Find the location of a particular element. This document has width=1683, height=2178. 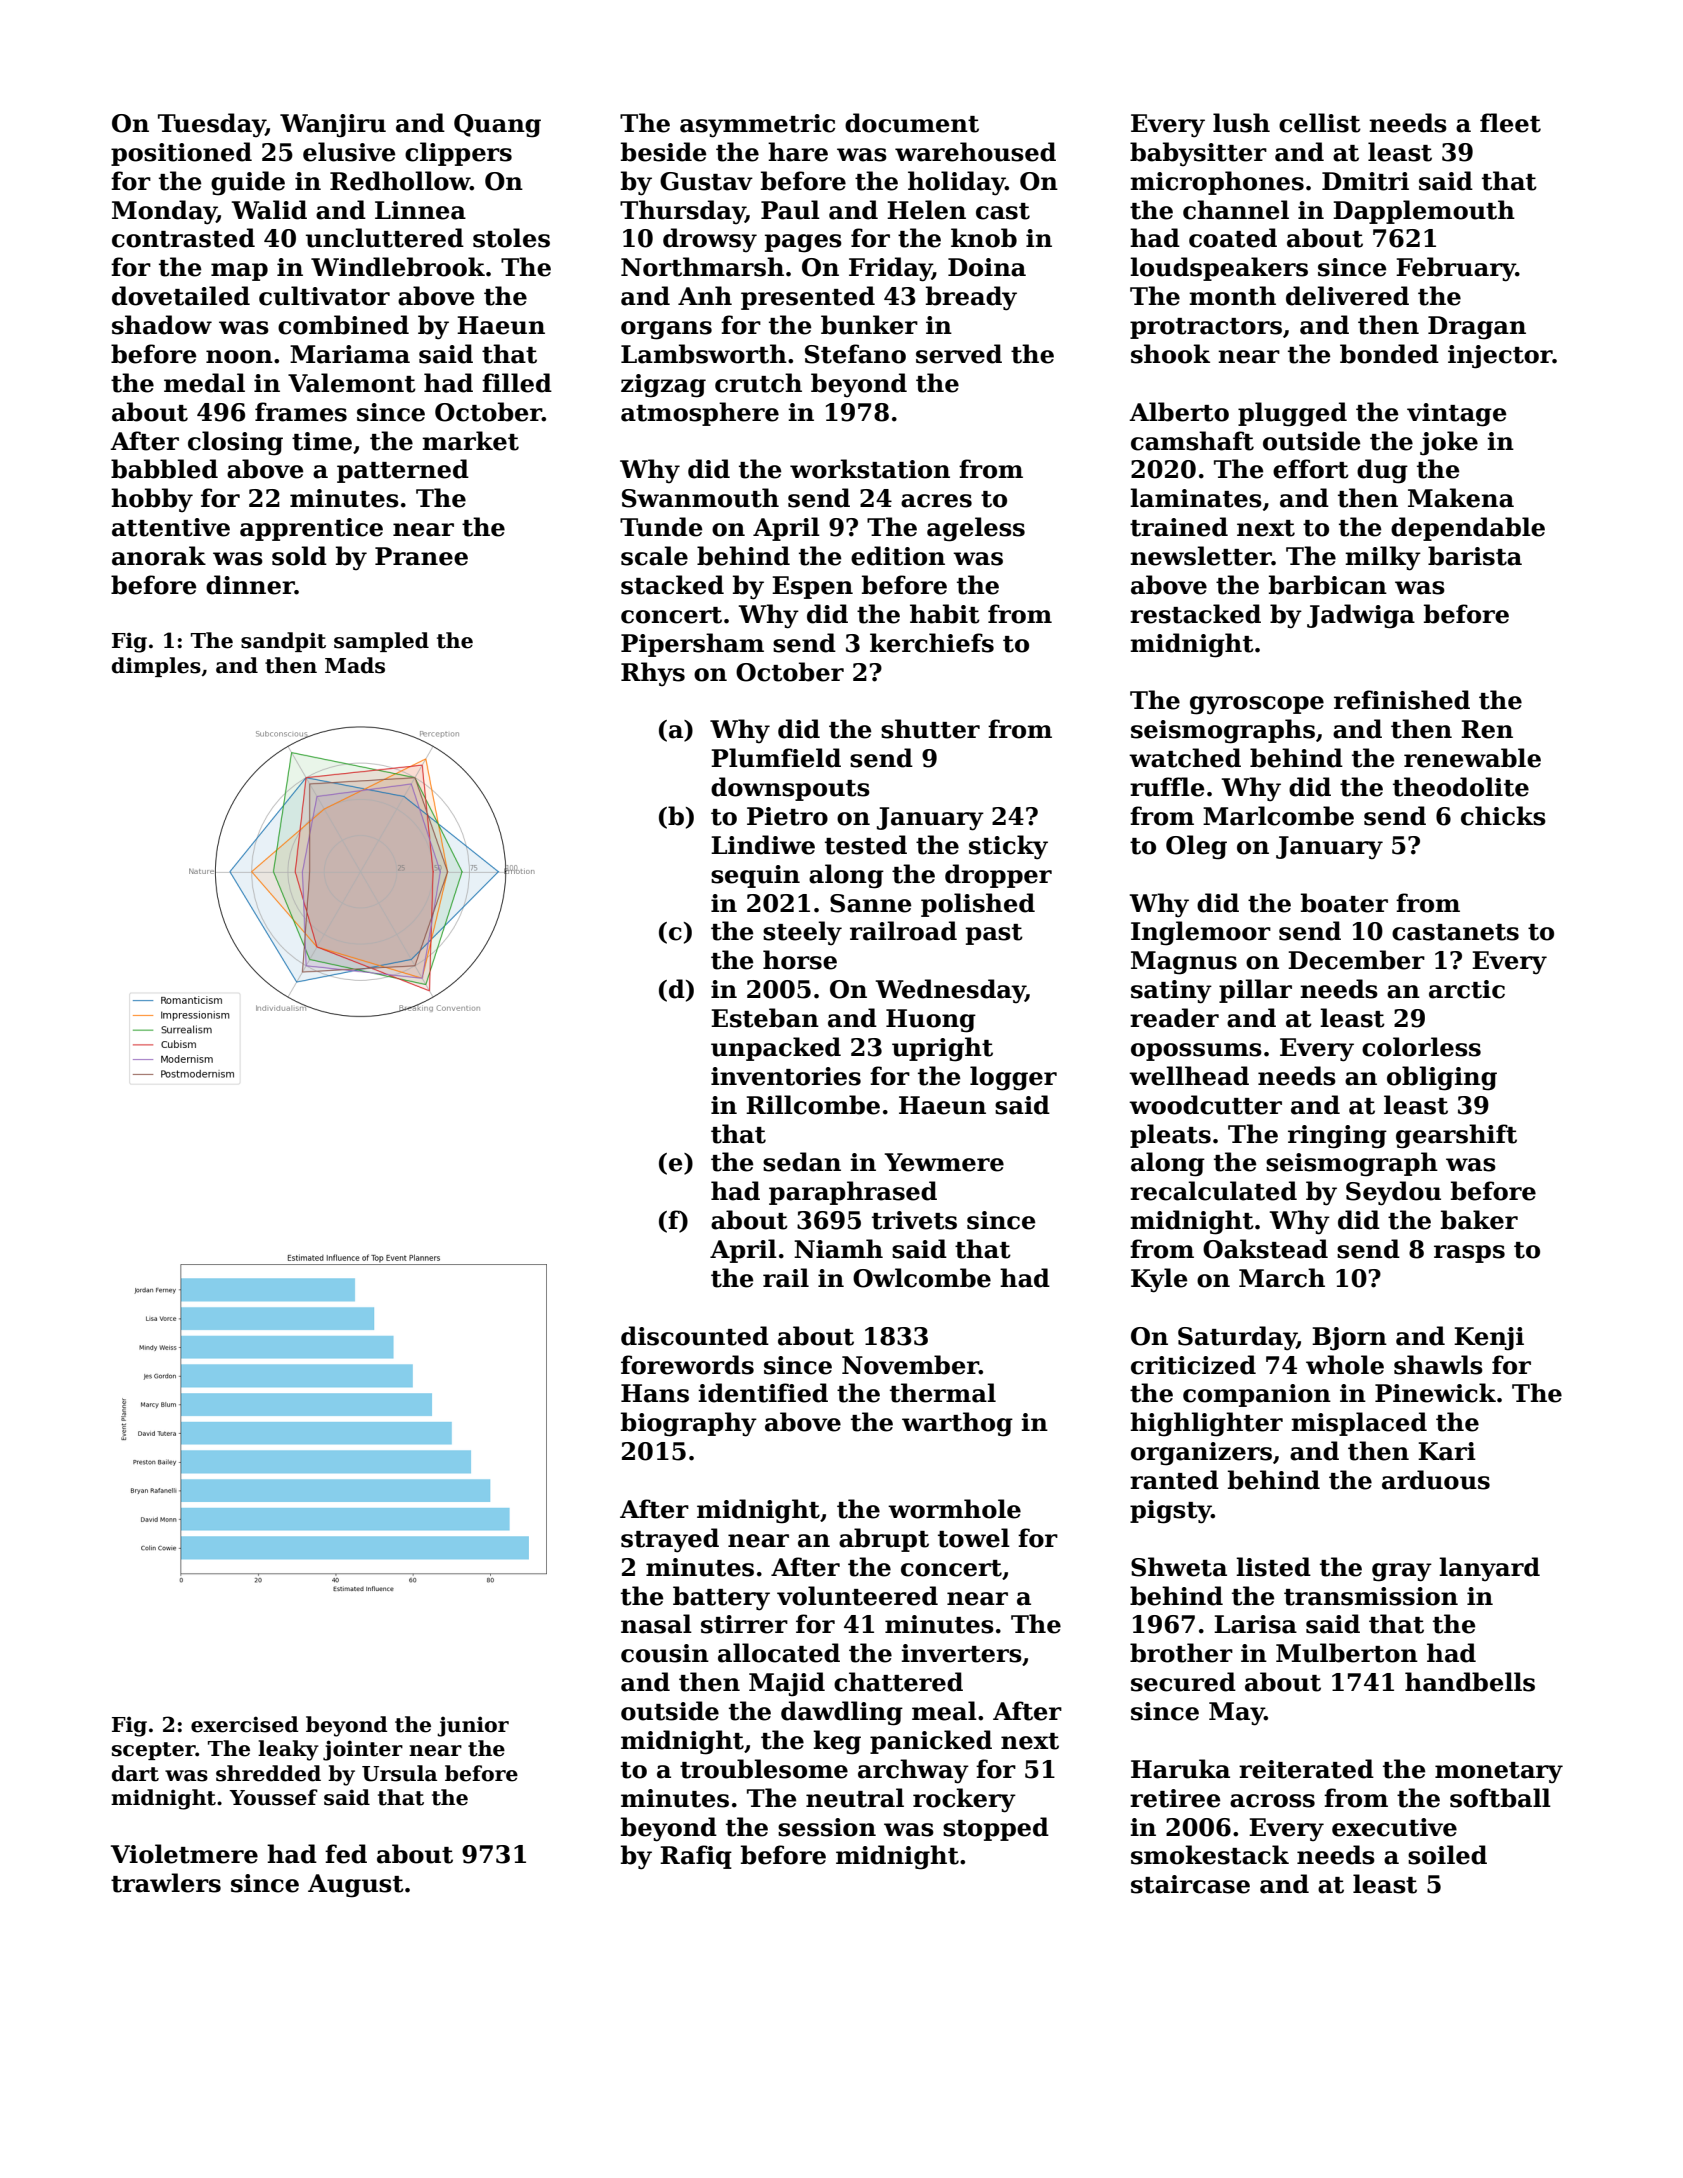

past is located at coordinates (994, 934).
